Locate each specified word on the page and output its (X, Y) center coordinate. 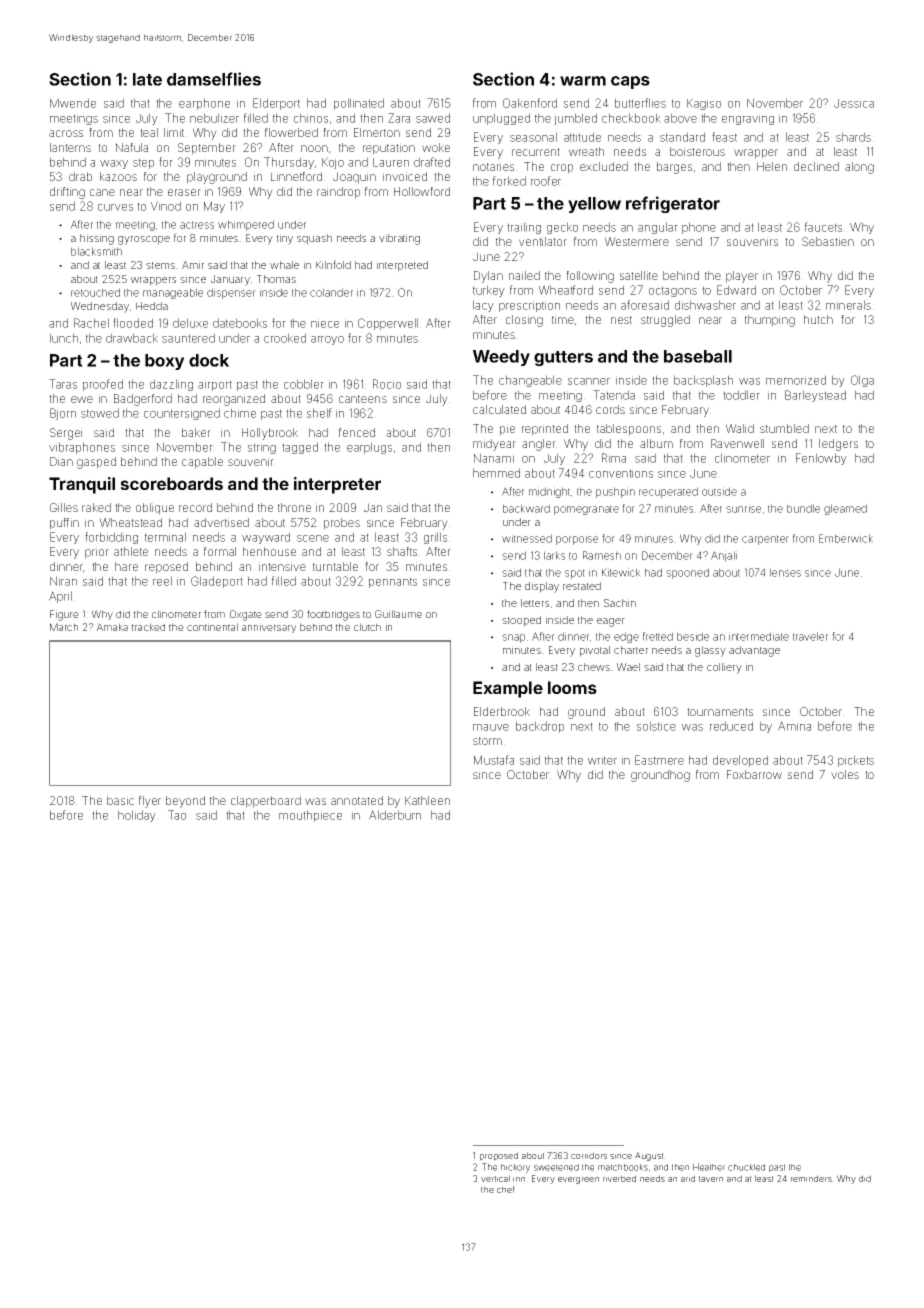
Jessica (854, 103)
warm (583, 81)
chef (506, 1189)
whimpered (246, 225)
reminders (811, 1178)
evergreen (578, 1180)
